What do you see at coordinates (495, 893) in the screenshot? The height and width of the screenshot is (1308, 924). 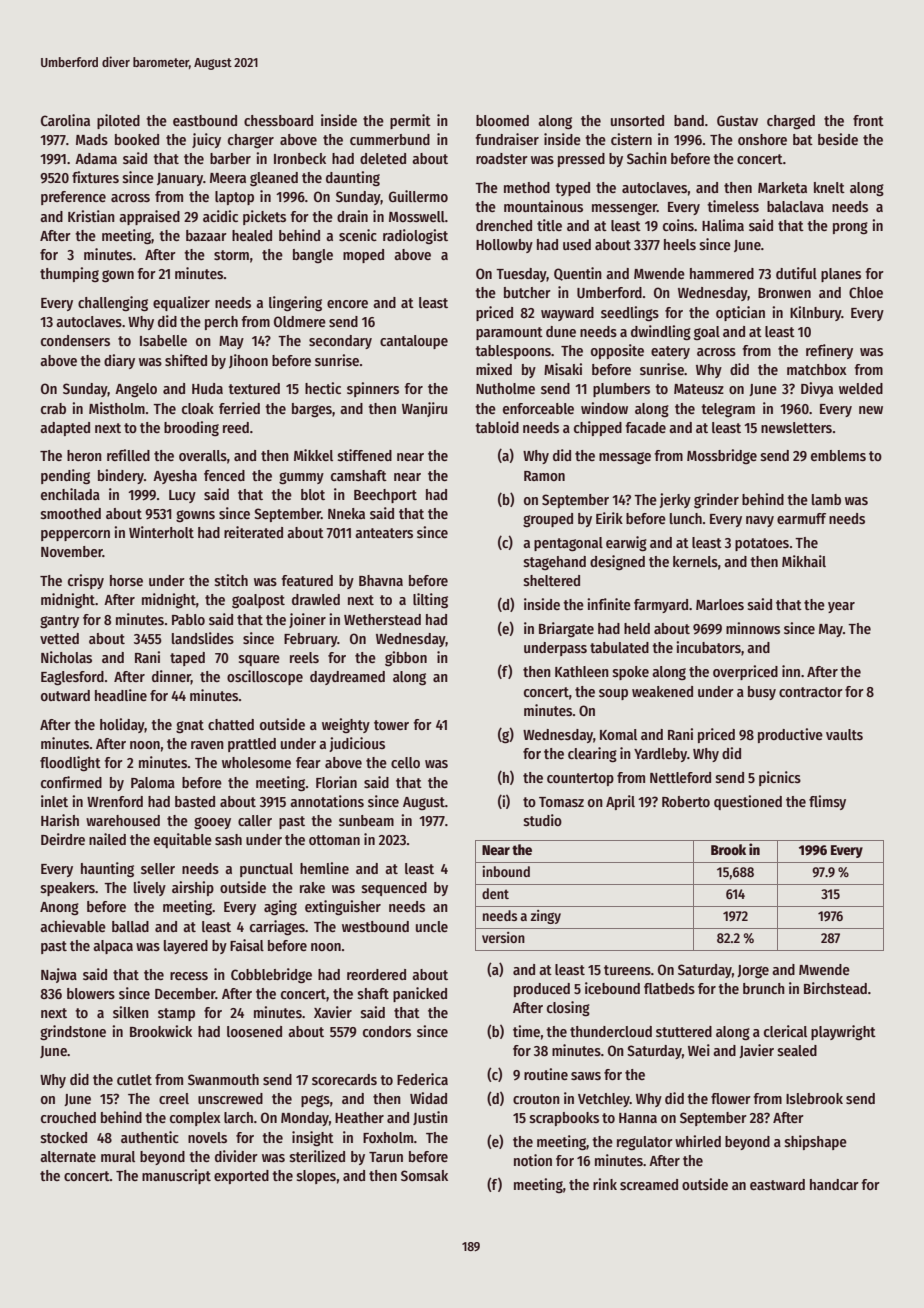 I see `dent` at bounding box center [495, 893].
